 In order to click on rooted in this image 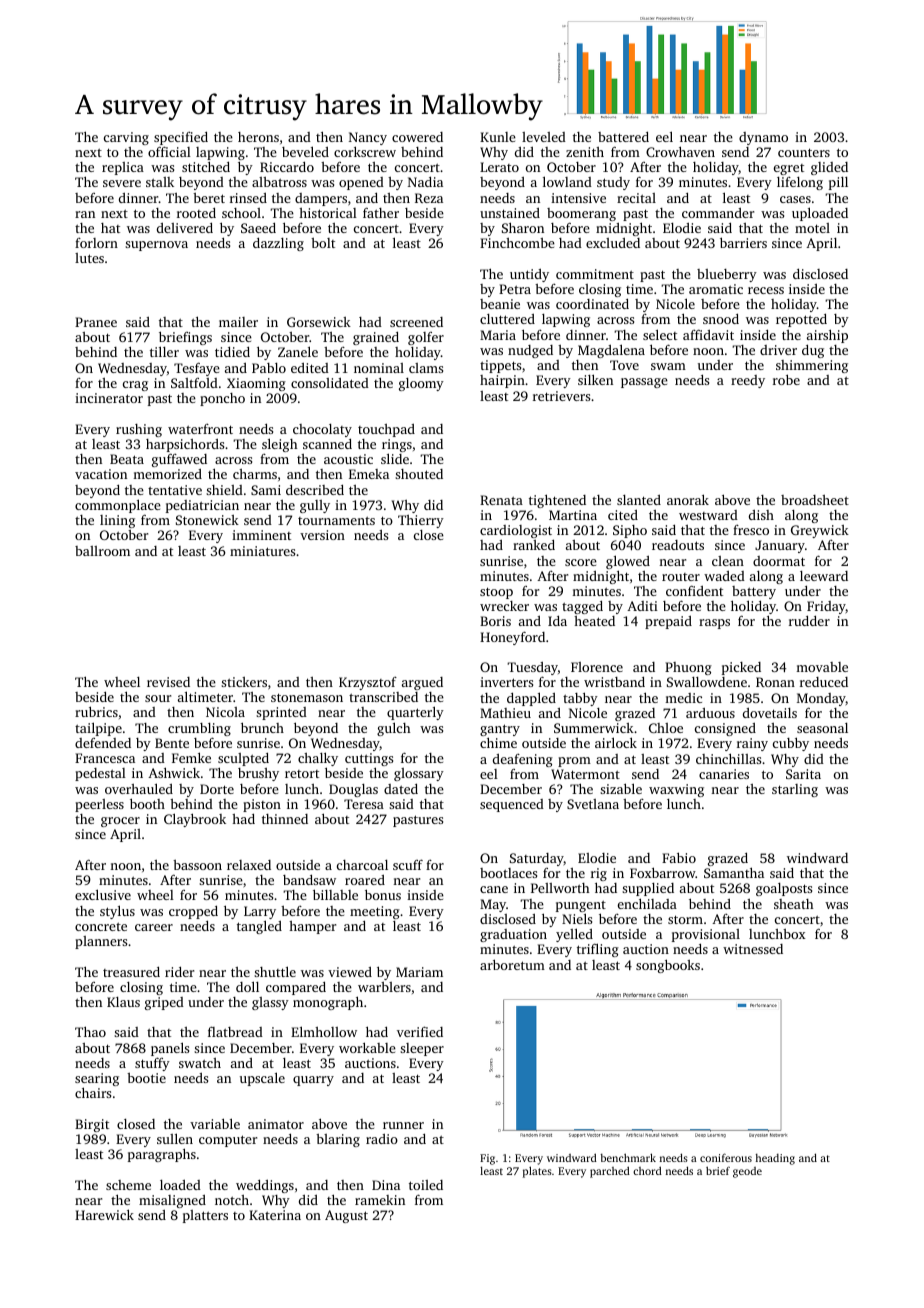, I will do `click(196, 213)`.
